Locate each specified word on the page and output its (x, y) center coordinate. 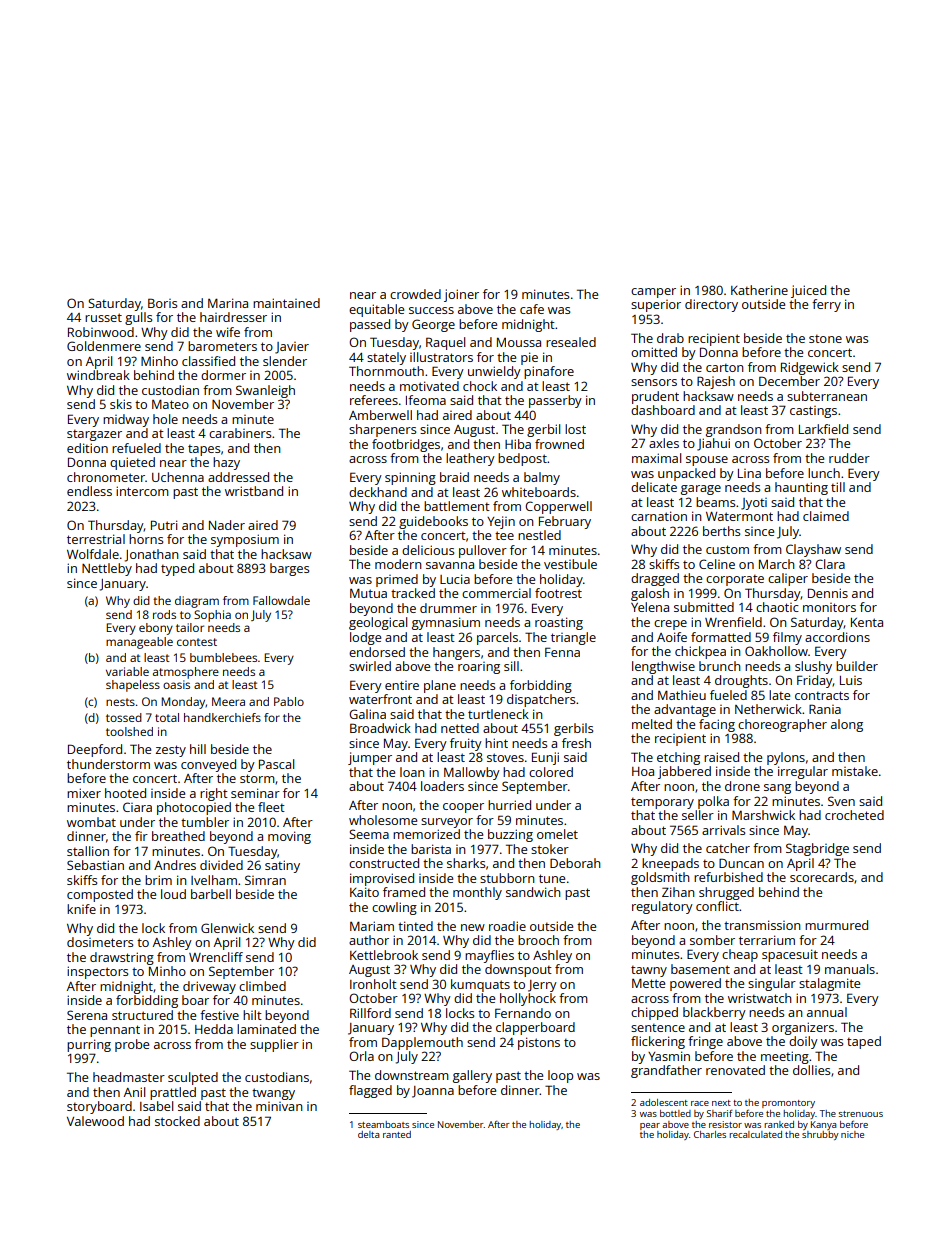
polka (713, 802)
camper (653, 293)
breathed (178, 836)
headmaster (129, 1077)
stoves (505, 757)
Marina (228, 303)
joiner (461, 295)
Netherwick (768, 709)
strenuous (861, 1114)
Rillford (370, 1013)
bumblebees (223, 657)
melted (652, 724)
